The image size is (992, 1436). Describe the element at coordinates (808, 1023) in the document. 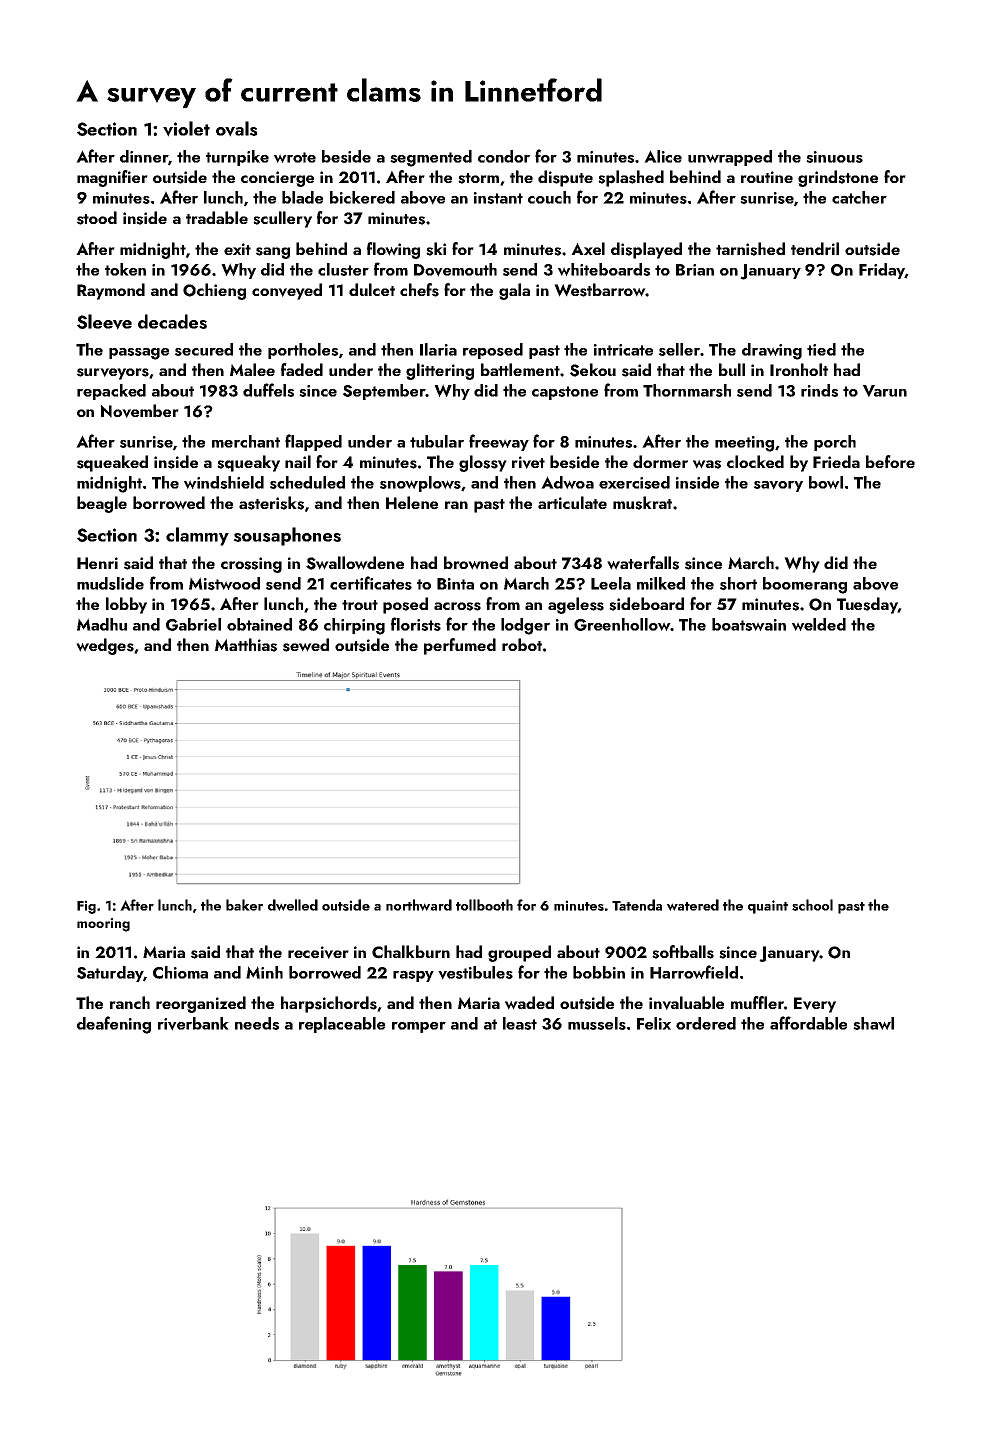

I see `affordable` at that location.
